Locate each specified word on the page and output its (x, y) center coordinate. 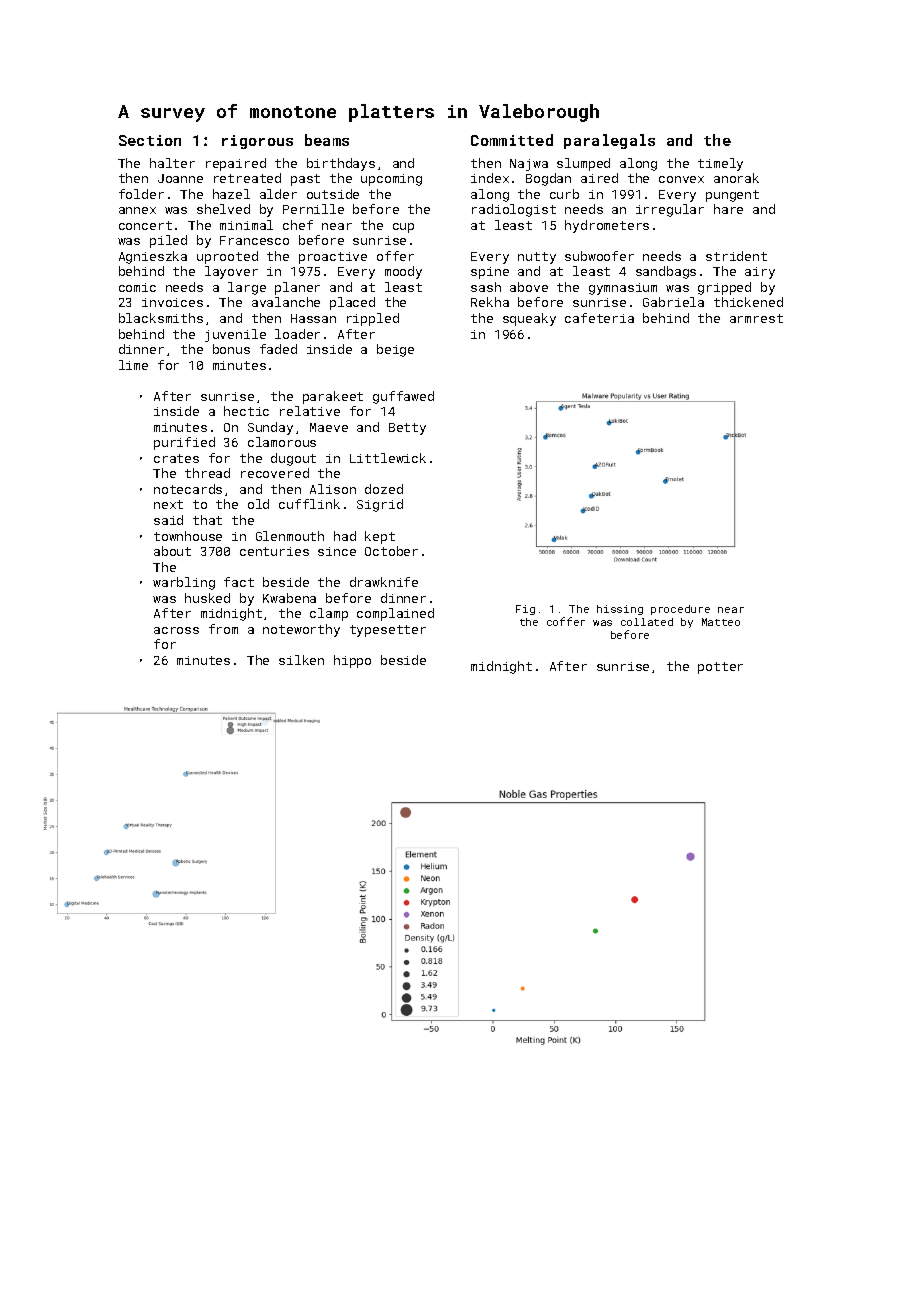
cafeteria (599, 318)
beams (327, 140)
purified (184, 443)
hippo (352, 661)
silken (301, 660)
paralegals (609, 141)
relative (310, 411)
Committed (512, 140)
